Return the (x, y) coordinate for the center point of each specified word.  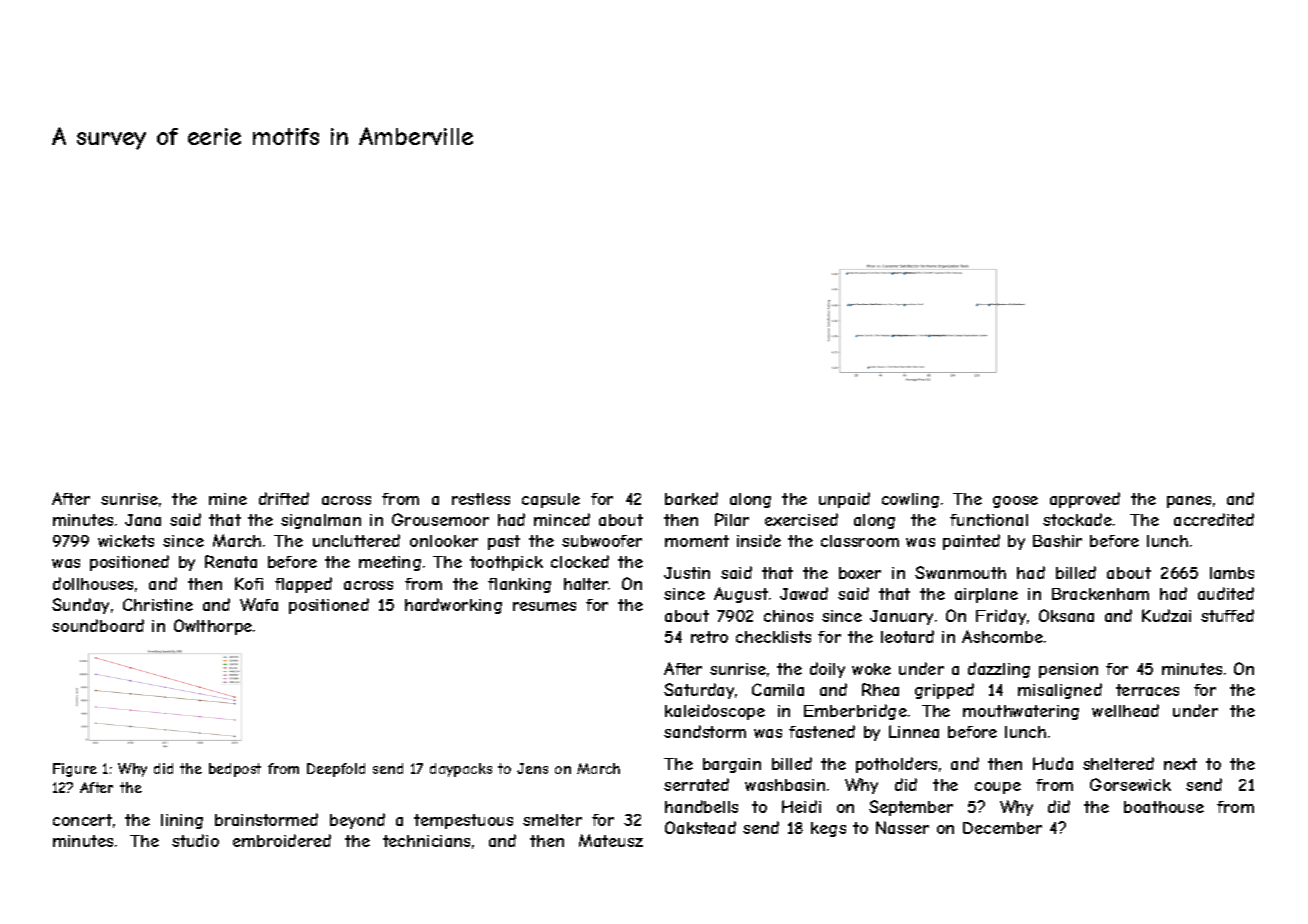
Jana (143, 520)
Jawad (804, 593)
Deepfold (336, 770)
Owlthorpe (213, 627)
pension (1068, 670)
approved (1085, 500)
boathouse (1164, 807)
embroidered (282, 840)
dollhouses (93, 583)
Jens (532, 768)
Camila (778, 689)
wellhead (1125, 710)
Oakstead (700, 827)
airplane (986, 595)
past (504, 542)
